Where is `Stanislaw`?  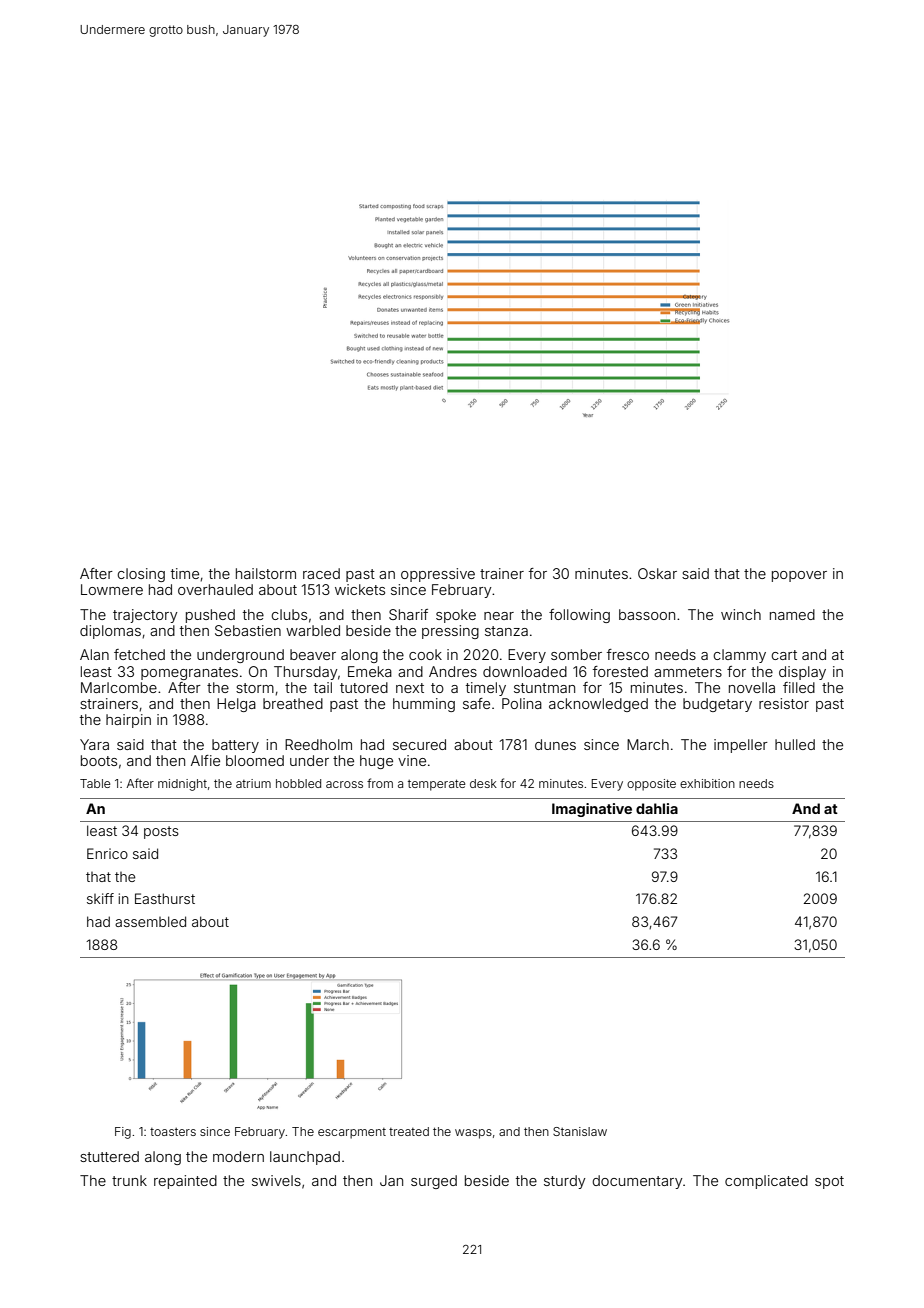
Stanislaw is located at coordinates (580, 1131).
